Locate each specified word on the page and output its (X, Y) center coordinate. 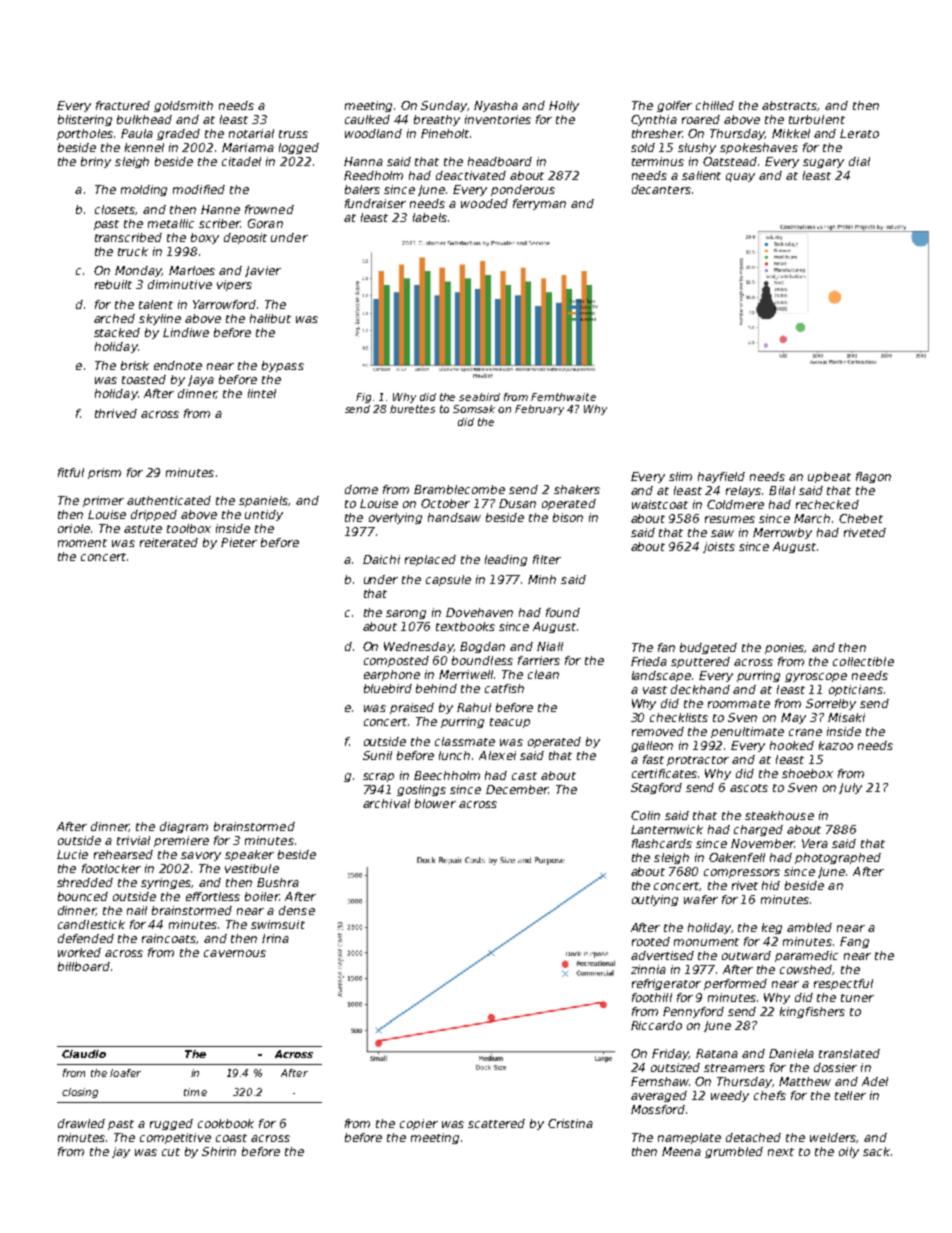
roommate (739, 704)
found (563, 612)
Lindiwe (186, 332)
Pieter (239, 542)
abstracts (790, 106)
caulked (367, 119)
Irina (275, 938)
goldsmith (183, 106)
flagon (873, 477)
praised (412, 708)
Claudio (84, 1054)
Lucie (72, 854)
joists (719, 547)
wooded (484, 203)
